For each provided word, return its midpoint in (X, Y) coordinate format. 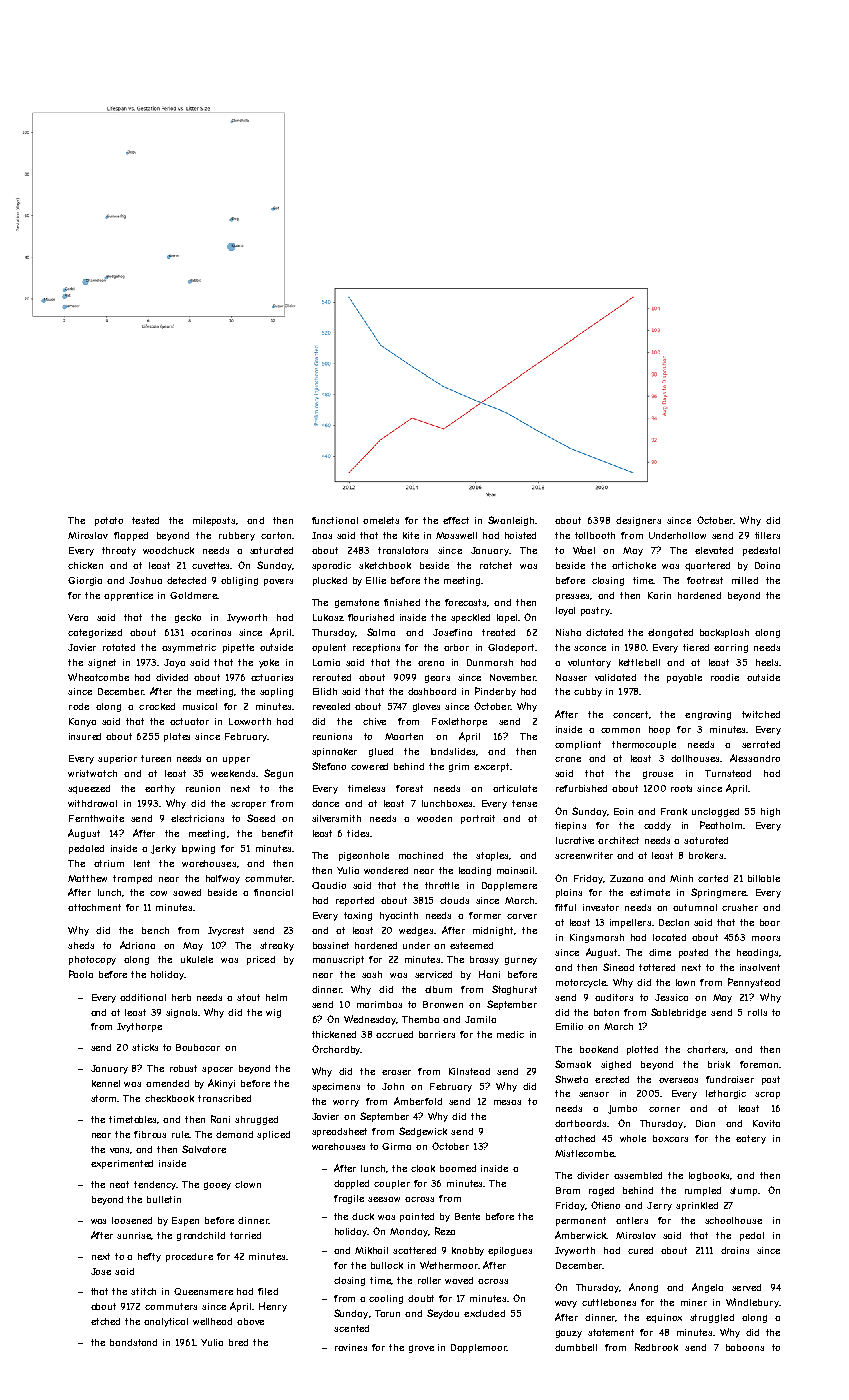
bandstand (133, 1342)
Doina (767, 565)
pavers (278, 582)
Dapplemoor (479, 1348)
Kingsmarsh (597, 938)
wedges (416, 931)
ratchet (496, 565)
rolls (757, 1012)
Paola (81, 974)
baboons (745, 1347)
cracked (157, 706)
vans (119, 1150)
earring (731, 648)
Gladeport (511, 648)
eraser (396, 1072)
